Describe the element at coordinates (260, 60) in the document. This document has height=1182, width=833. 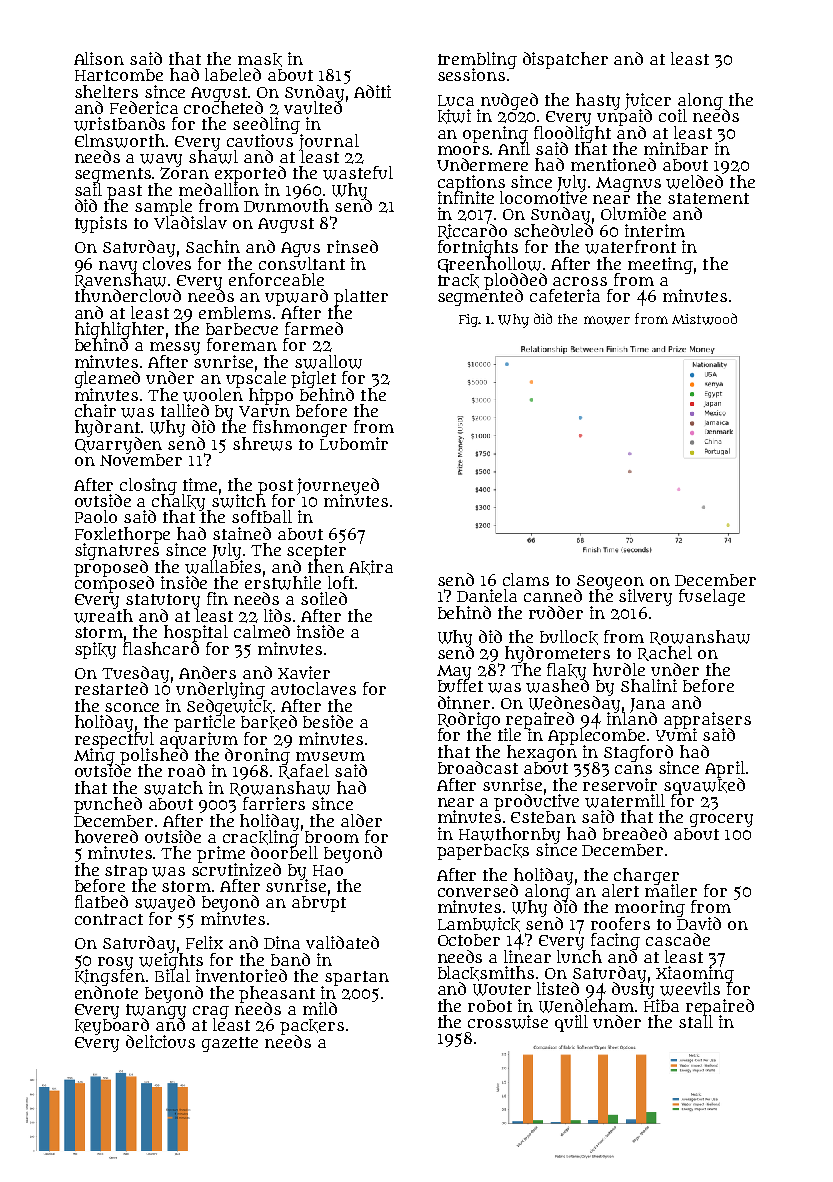
I see `mask` at that location.
